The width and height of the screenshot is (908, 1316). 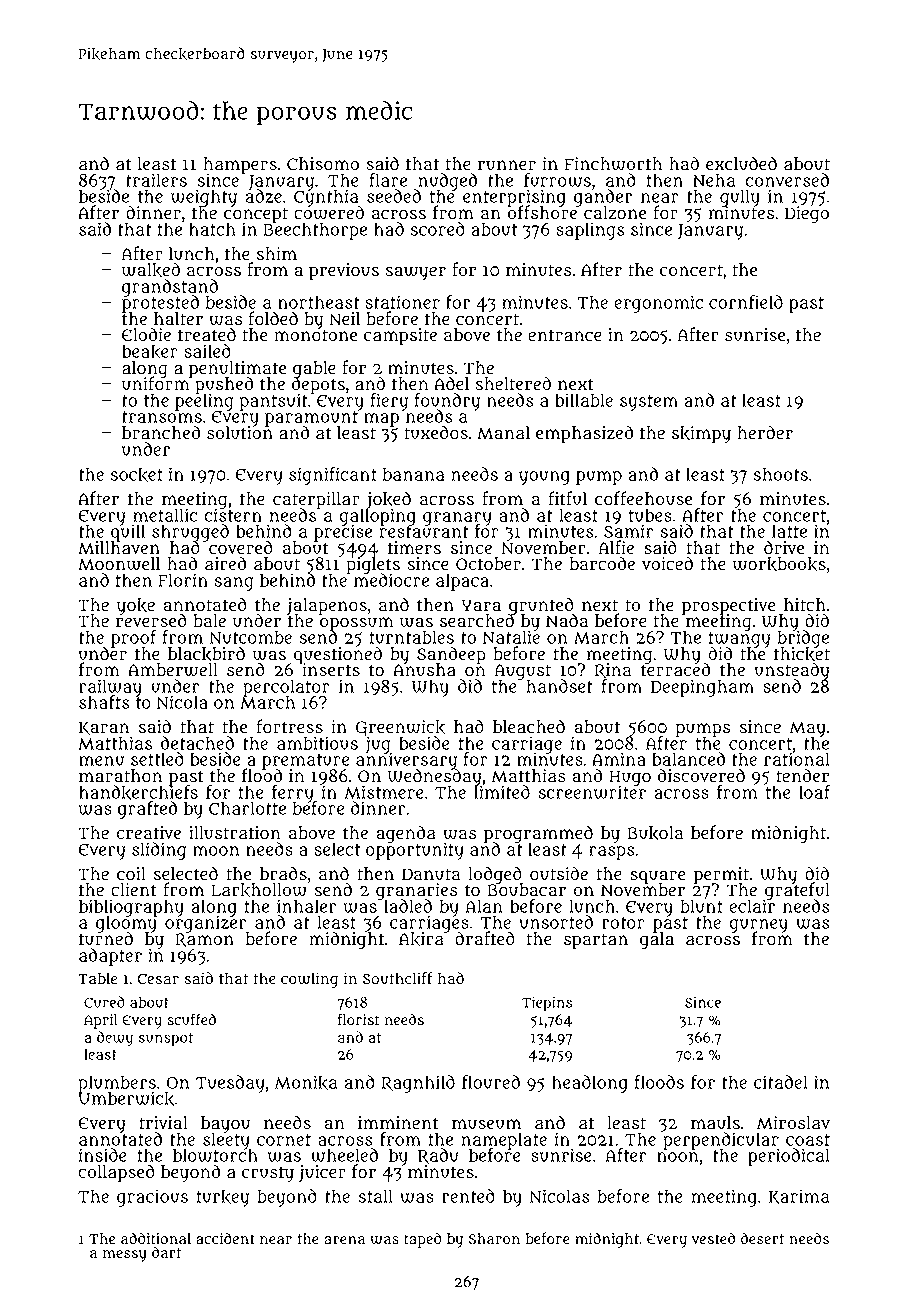 I want to click on trailers, so click(x=156, y=180).
